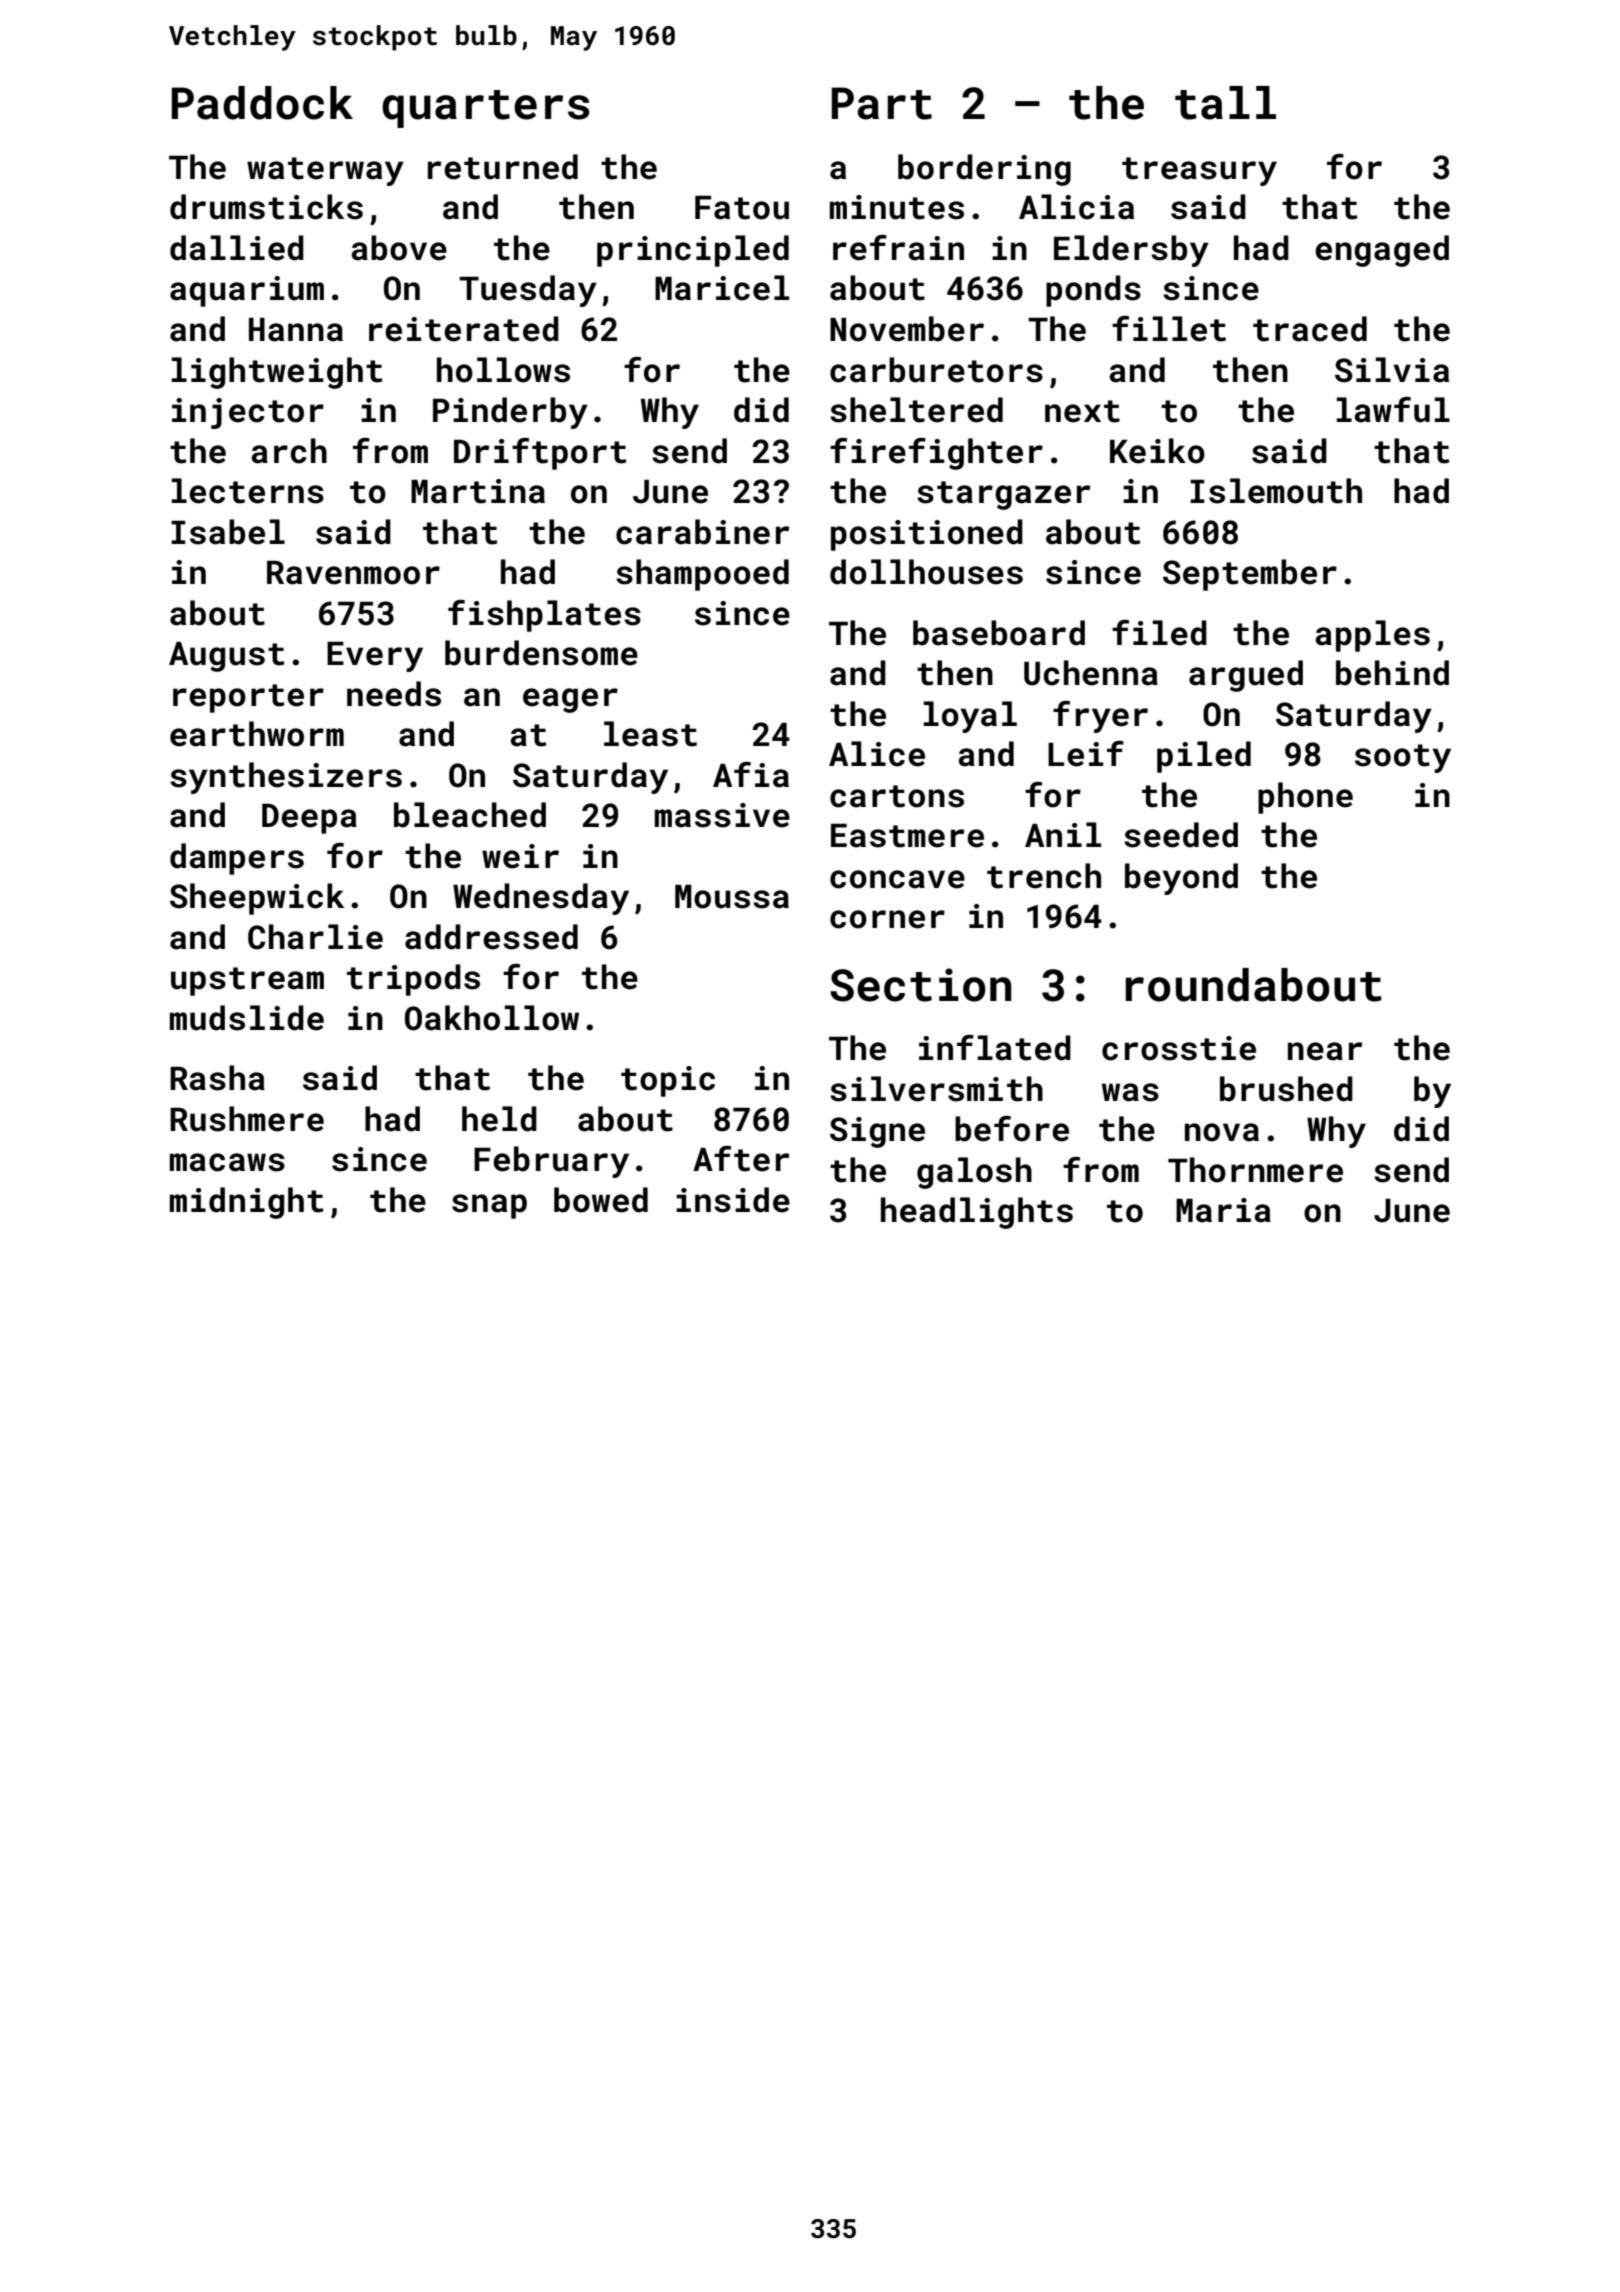 The image size is (1620, 2292). What do you see at coordinates (1131, 251) in the screenshot?
I see `Eldersby` at bounding box center [1131, 251].
